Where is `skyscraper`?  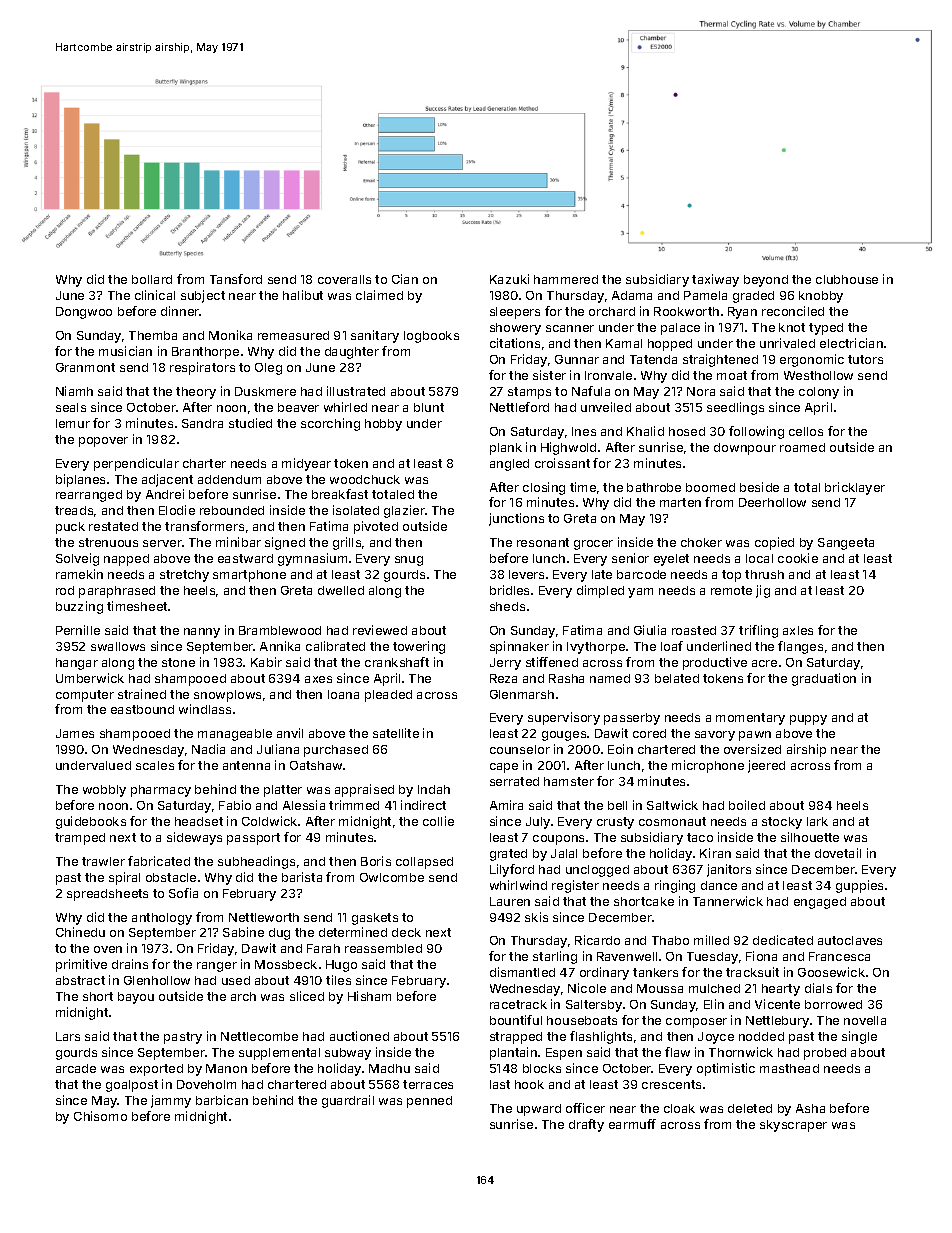 skyscraper is located at coordinates (793, 1126).
